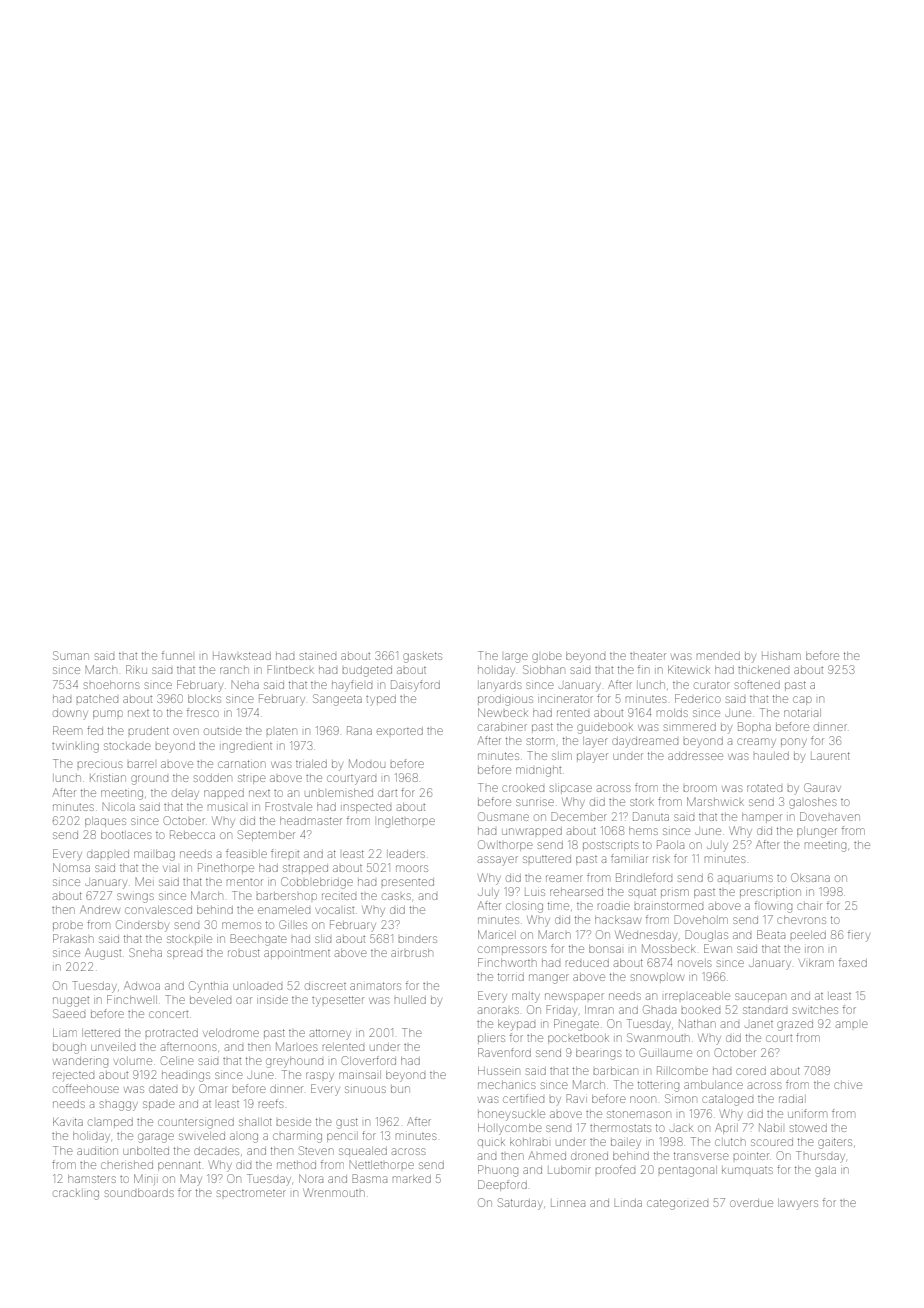 The image size is (924, 1308). I want to click on downy, so click(70, 715).
